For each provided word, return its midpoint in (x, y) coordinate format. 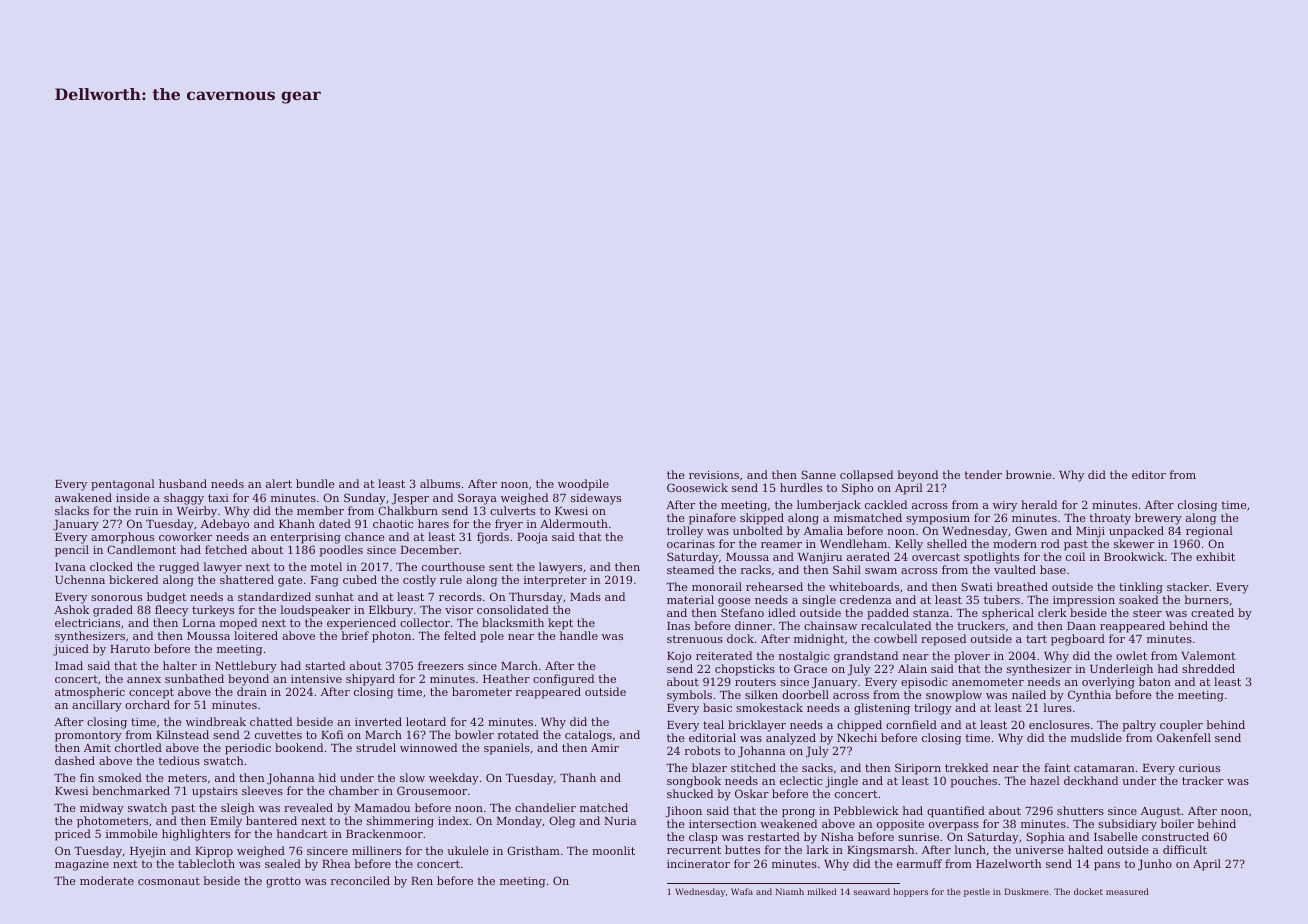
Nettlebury (246, 667)
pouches (973, 782)
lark (817, 849)
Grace (810, 668)
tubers (1002, 599)
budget (166, 598)
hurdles (801, 487)
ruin (146, 511)
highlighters (196, 835)
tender (983, 474)
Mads (585, 596)
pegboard (1078, 640)
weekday (454, 779)
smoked (120, 777)
